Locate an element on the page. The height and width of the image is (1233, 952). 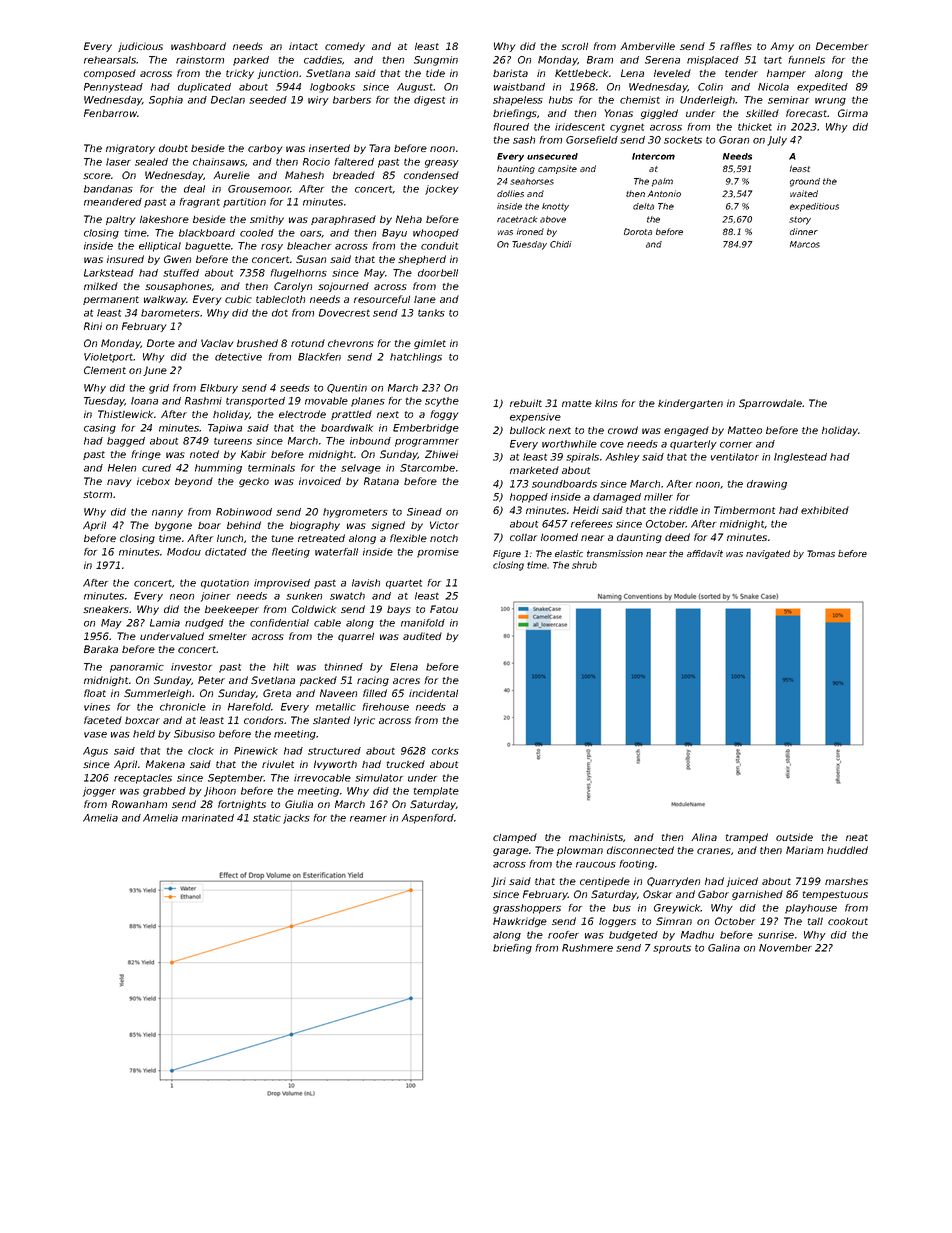
neat is located at coordinates (857, 837).
